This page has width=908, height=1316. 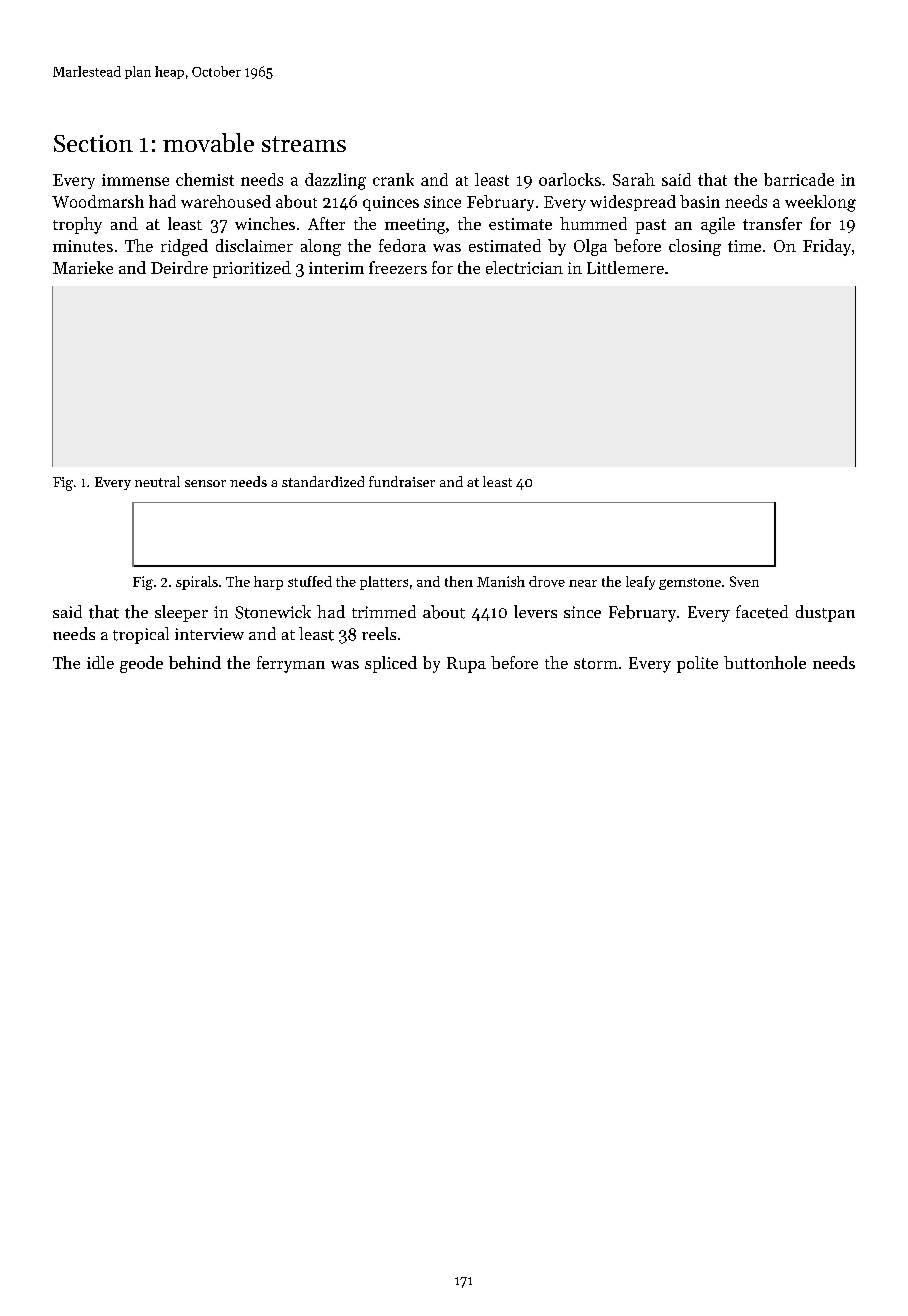 I want to click on barricade, so click(x=799, y=179).
